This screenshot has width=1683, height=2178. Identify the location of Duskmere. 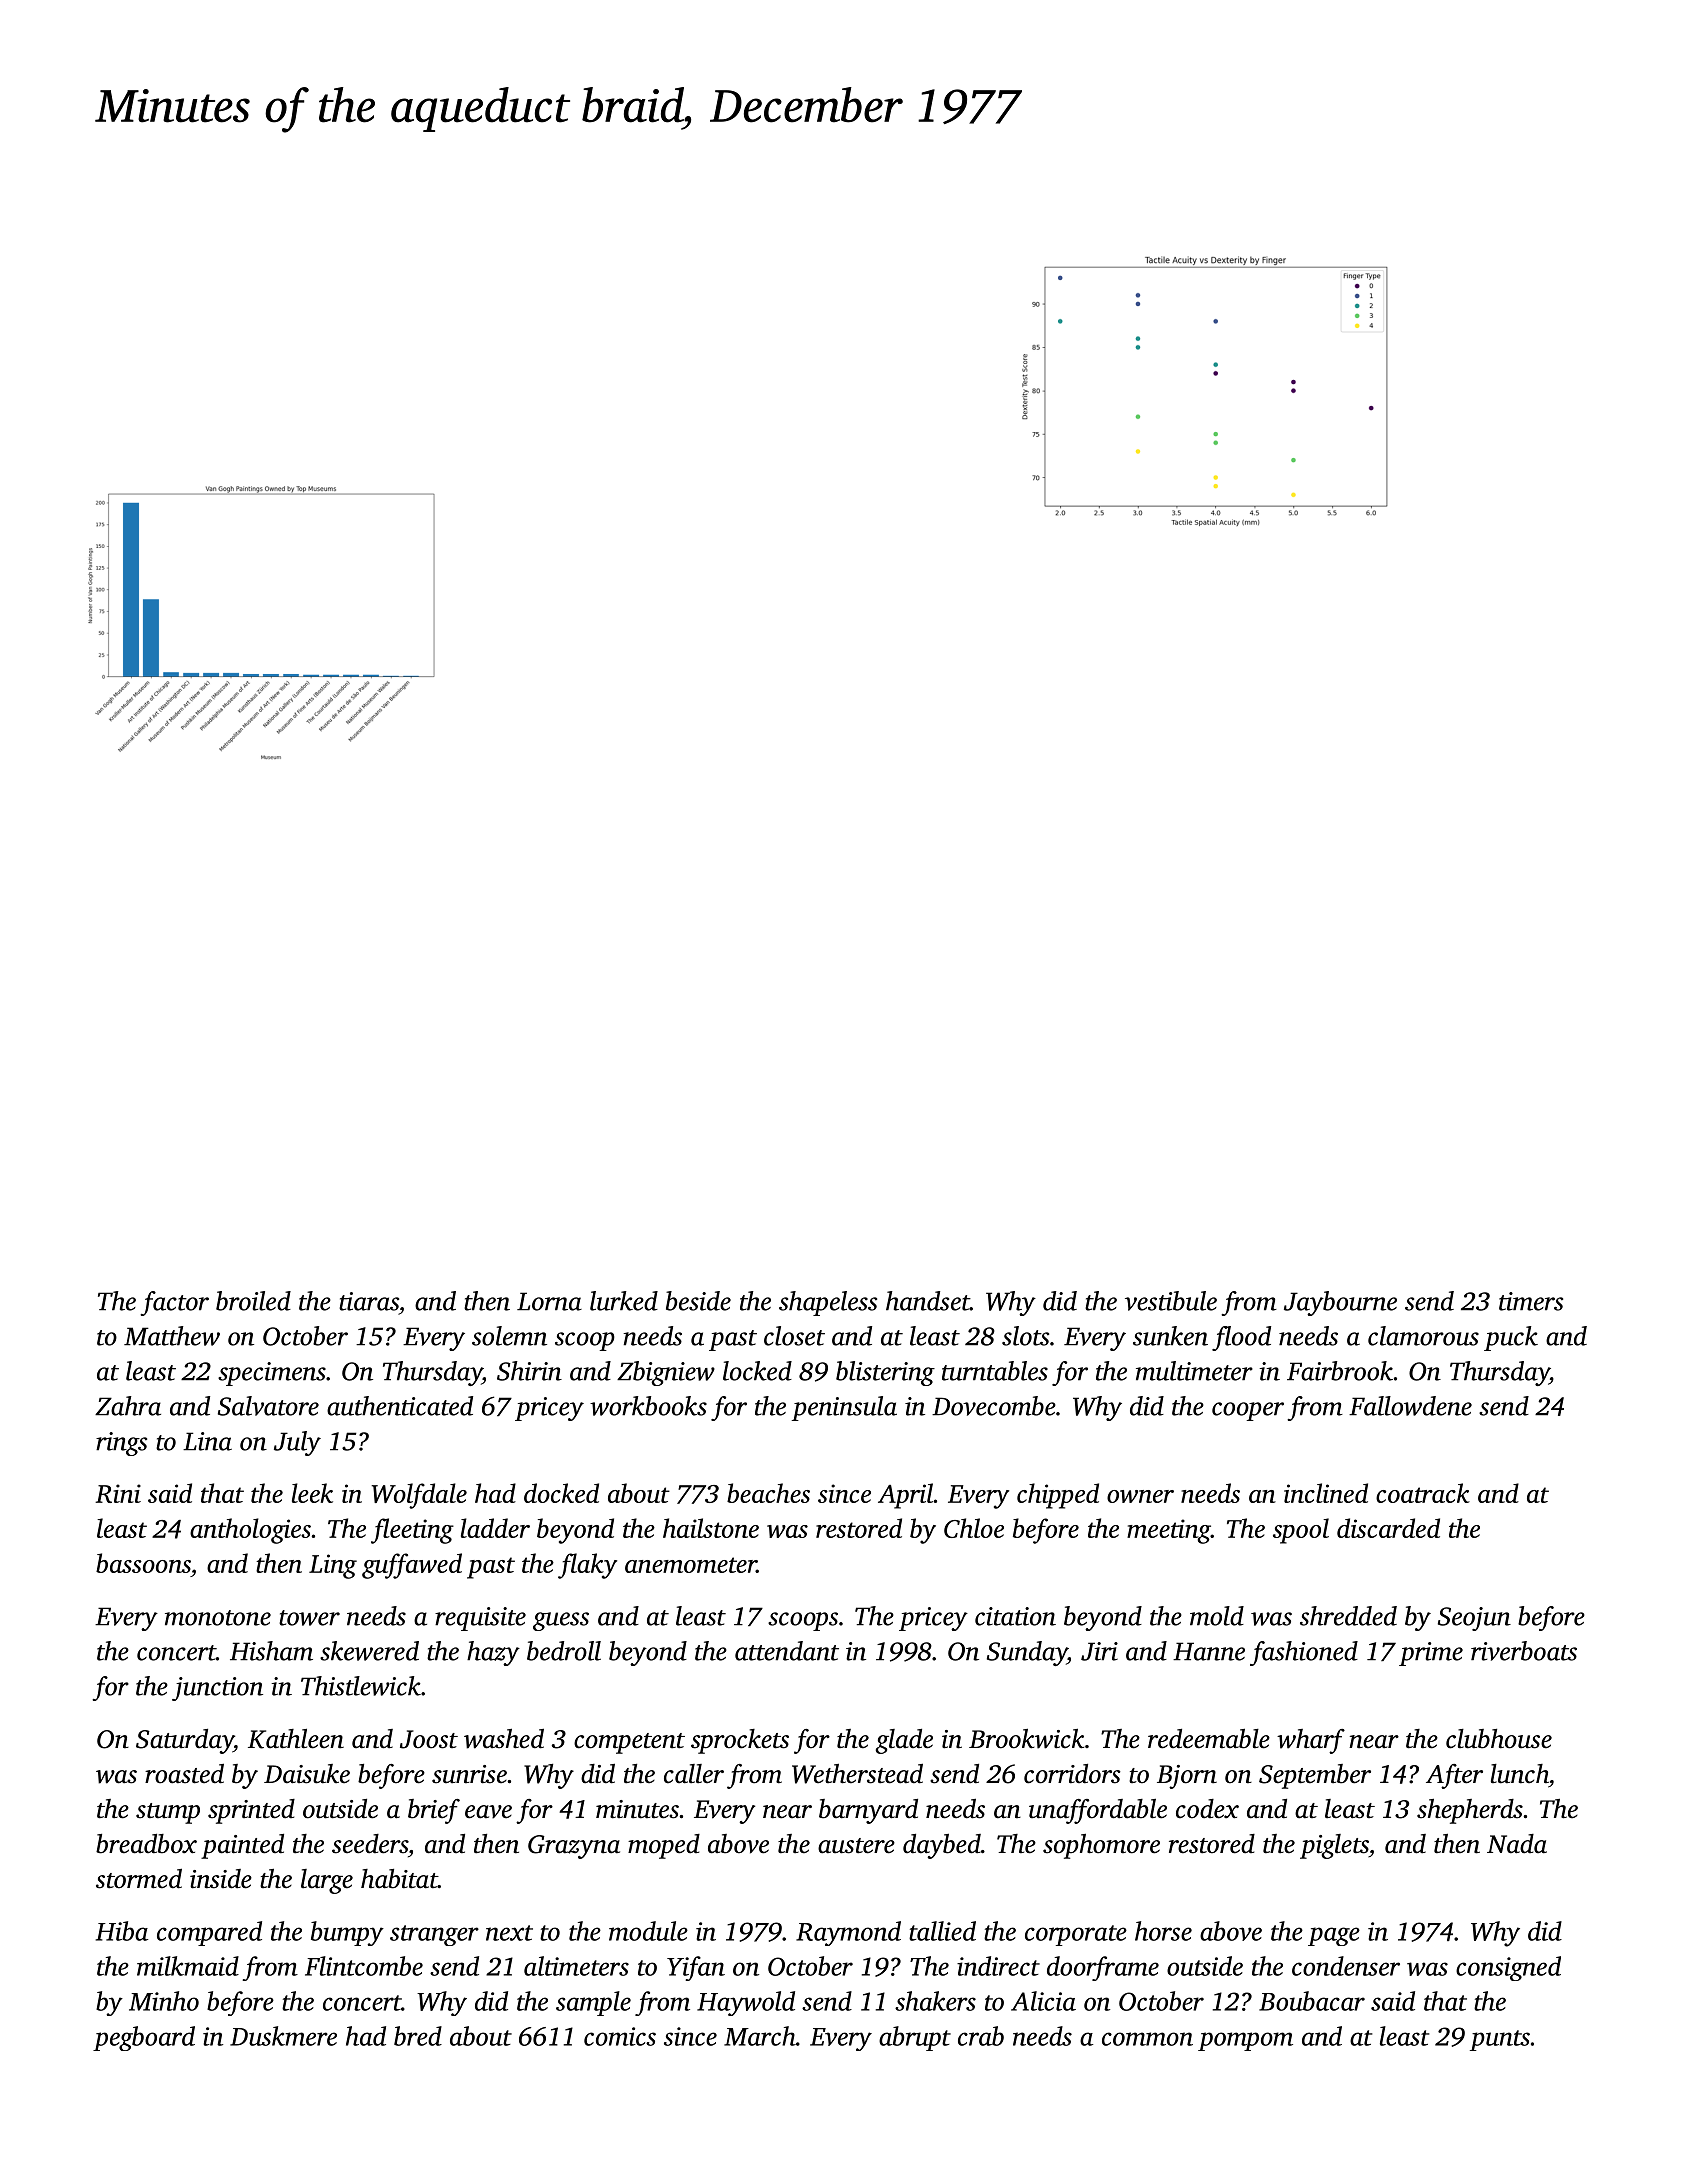
(283, 2036).
